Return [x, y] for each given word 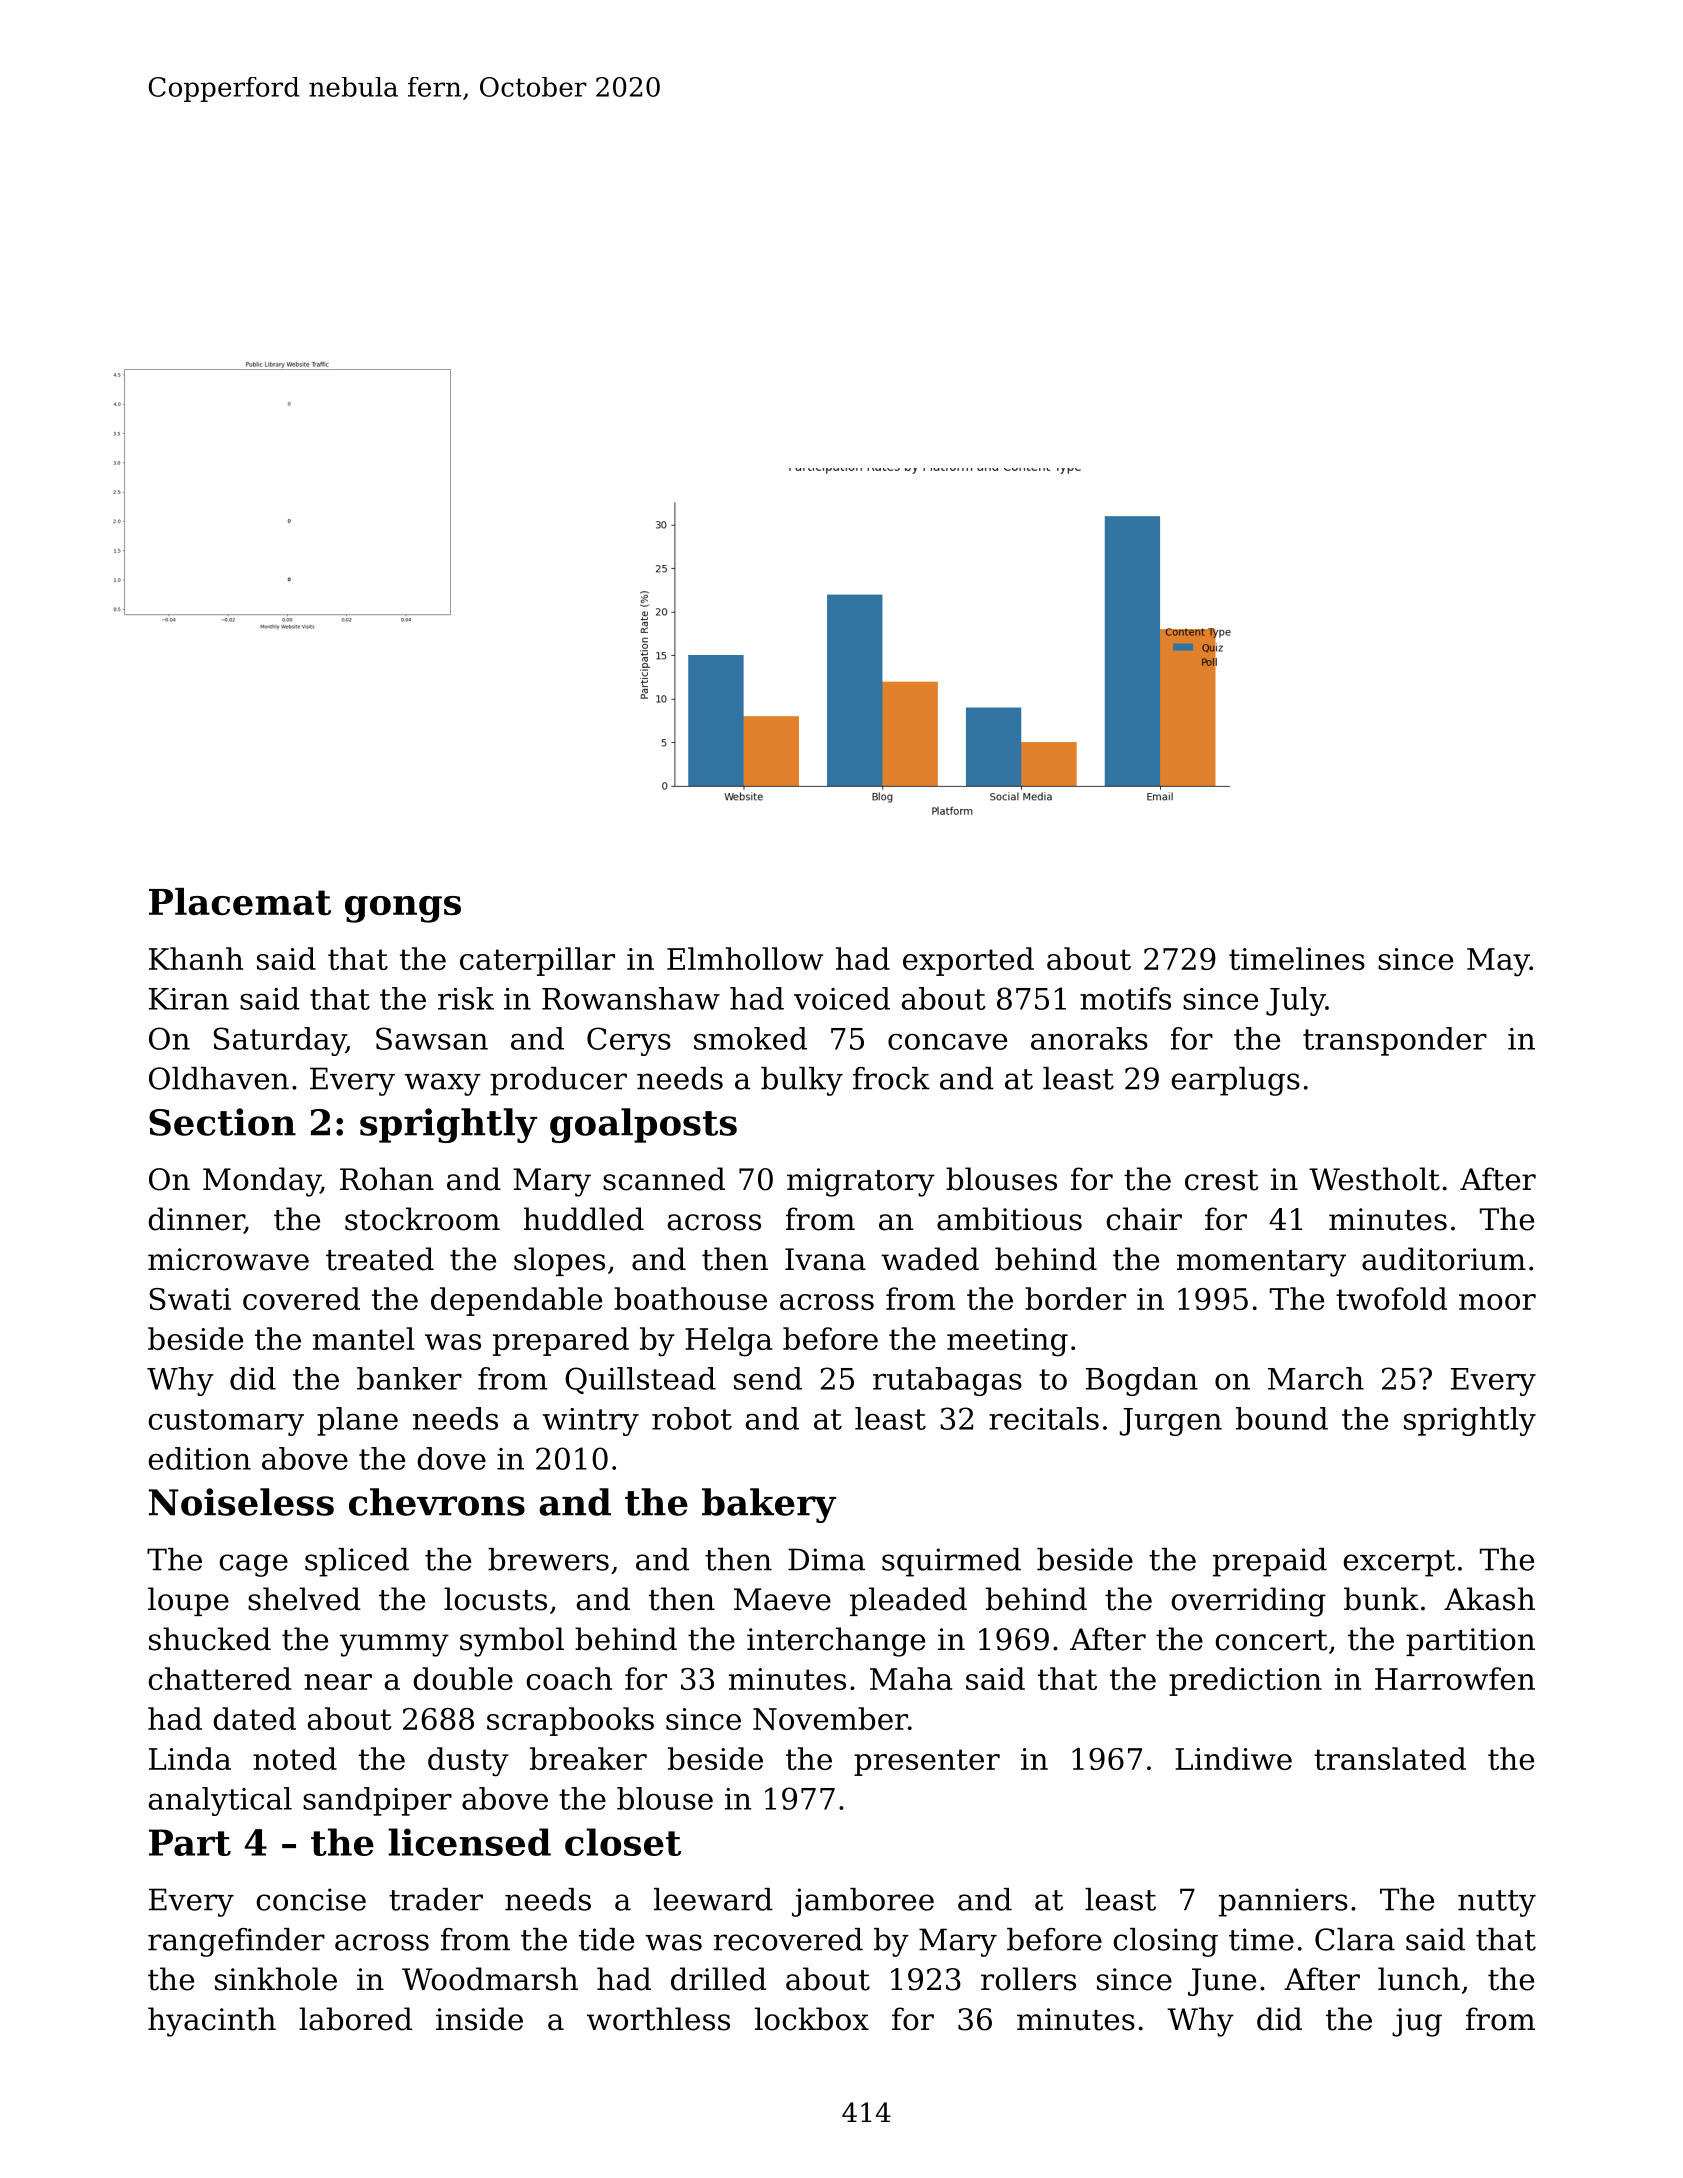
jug [1417, 2022]
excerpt [1399, 1563]
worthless [658, 2019]
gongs [403, 909]
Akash [1489, 1599]
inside [479, 2019]
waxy [442, 1084]
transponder [1395, 1041]
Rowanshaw [631, 998]
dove [451, 1458]
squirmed [951, 1562]
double [463, 1678]
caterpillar [537, 961]
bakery [769, 1505]
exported [968, 961]
